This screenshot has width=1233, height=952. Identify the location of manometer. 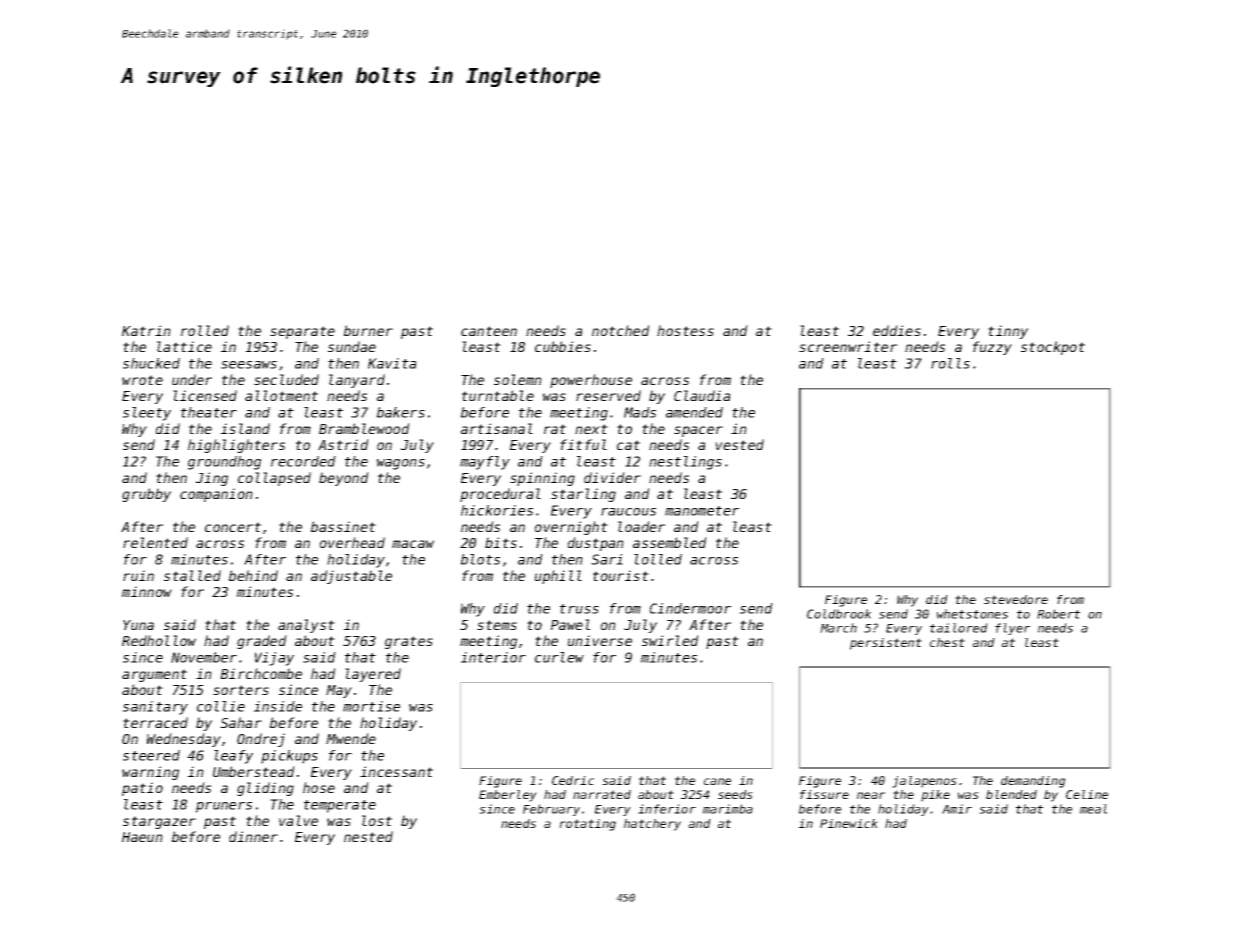
(702, 511).
